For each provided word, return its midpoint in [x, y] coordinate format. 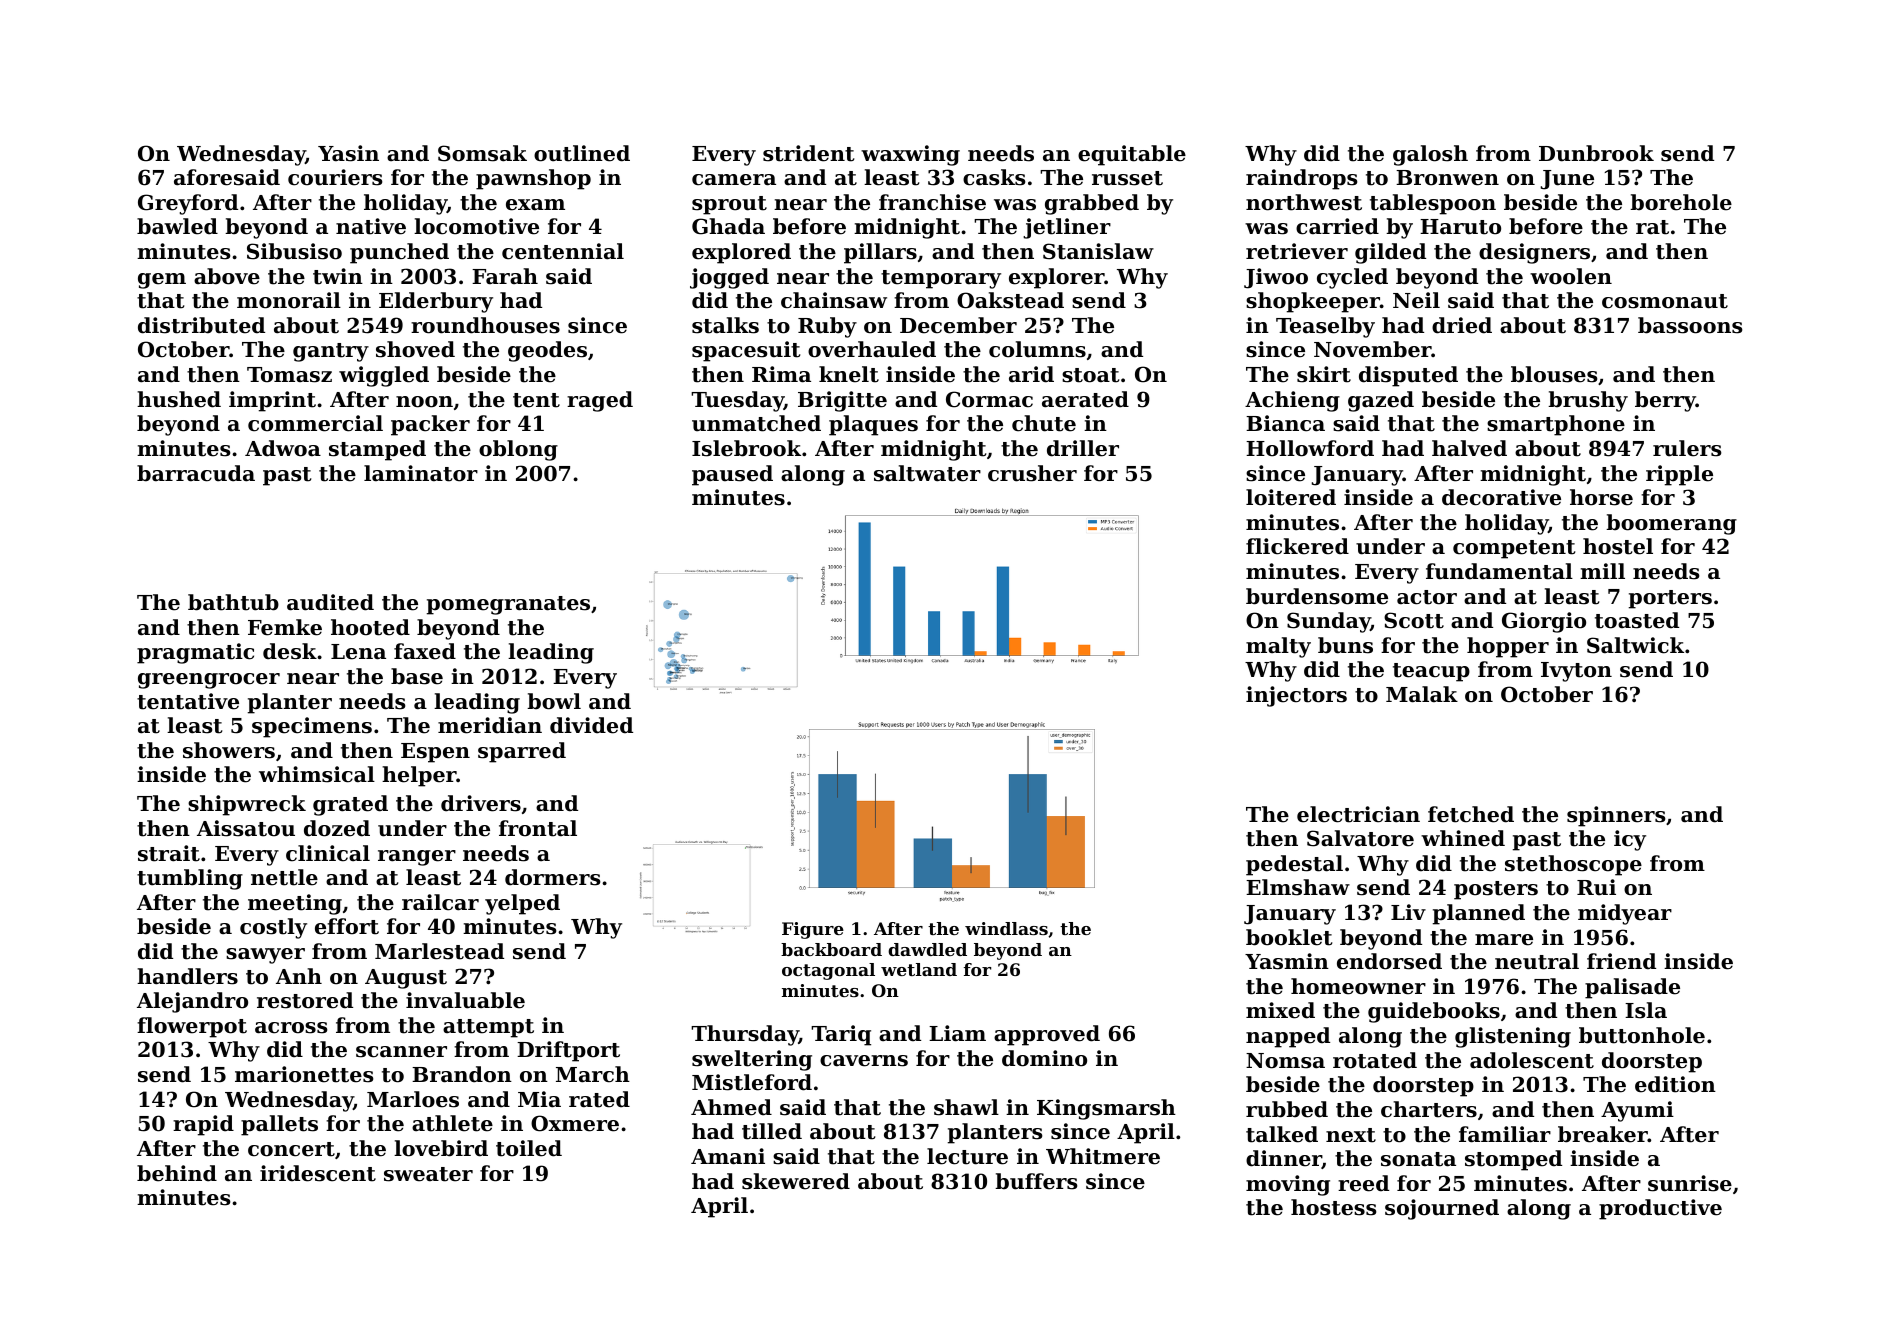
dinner [1284, 1159]
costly [273, 928]
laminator [421, 473]
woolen [1571, 276]
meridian [490, 725]
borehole [1681, 202]
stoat [1090, 375]
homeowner [1358, 986]
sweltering [752, 1060]
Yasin [348, 153]
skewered [796, 1181]
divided [591, 725]
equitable [1132, 155]
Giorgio [1544, 622]
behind [177, 1173]
